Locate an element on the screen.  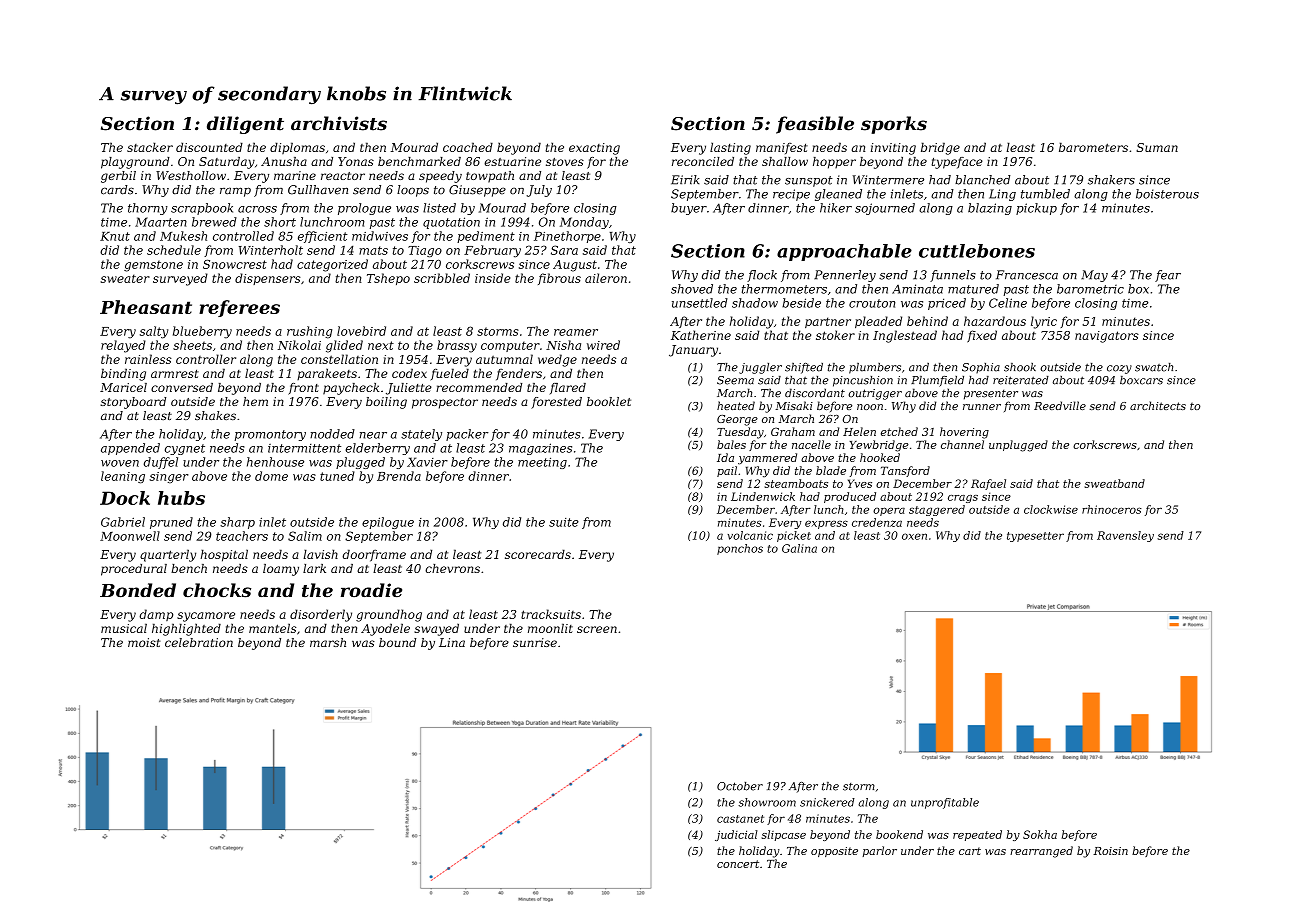
concert is located at coordinates (738, 864).
